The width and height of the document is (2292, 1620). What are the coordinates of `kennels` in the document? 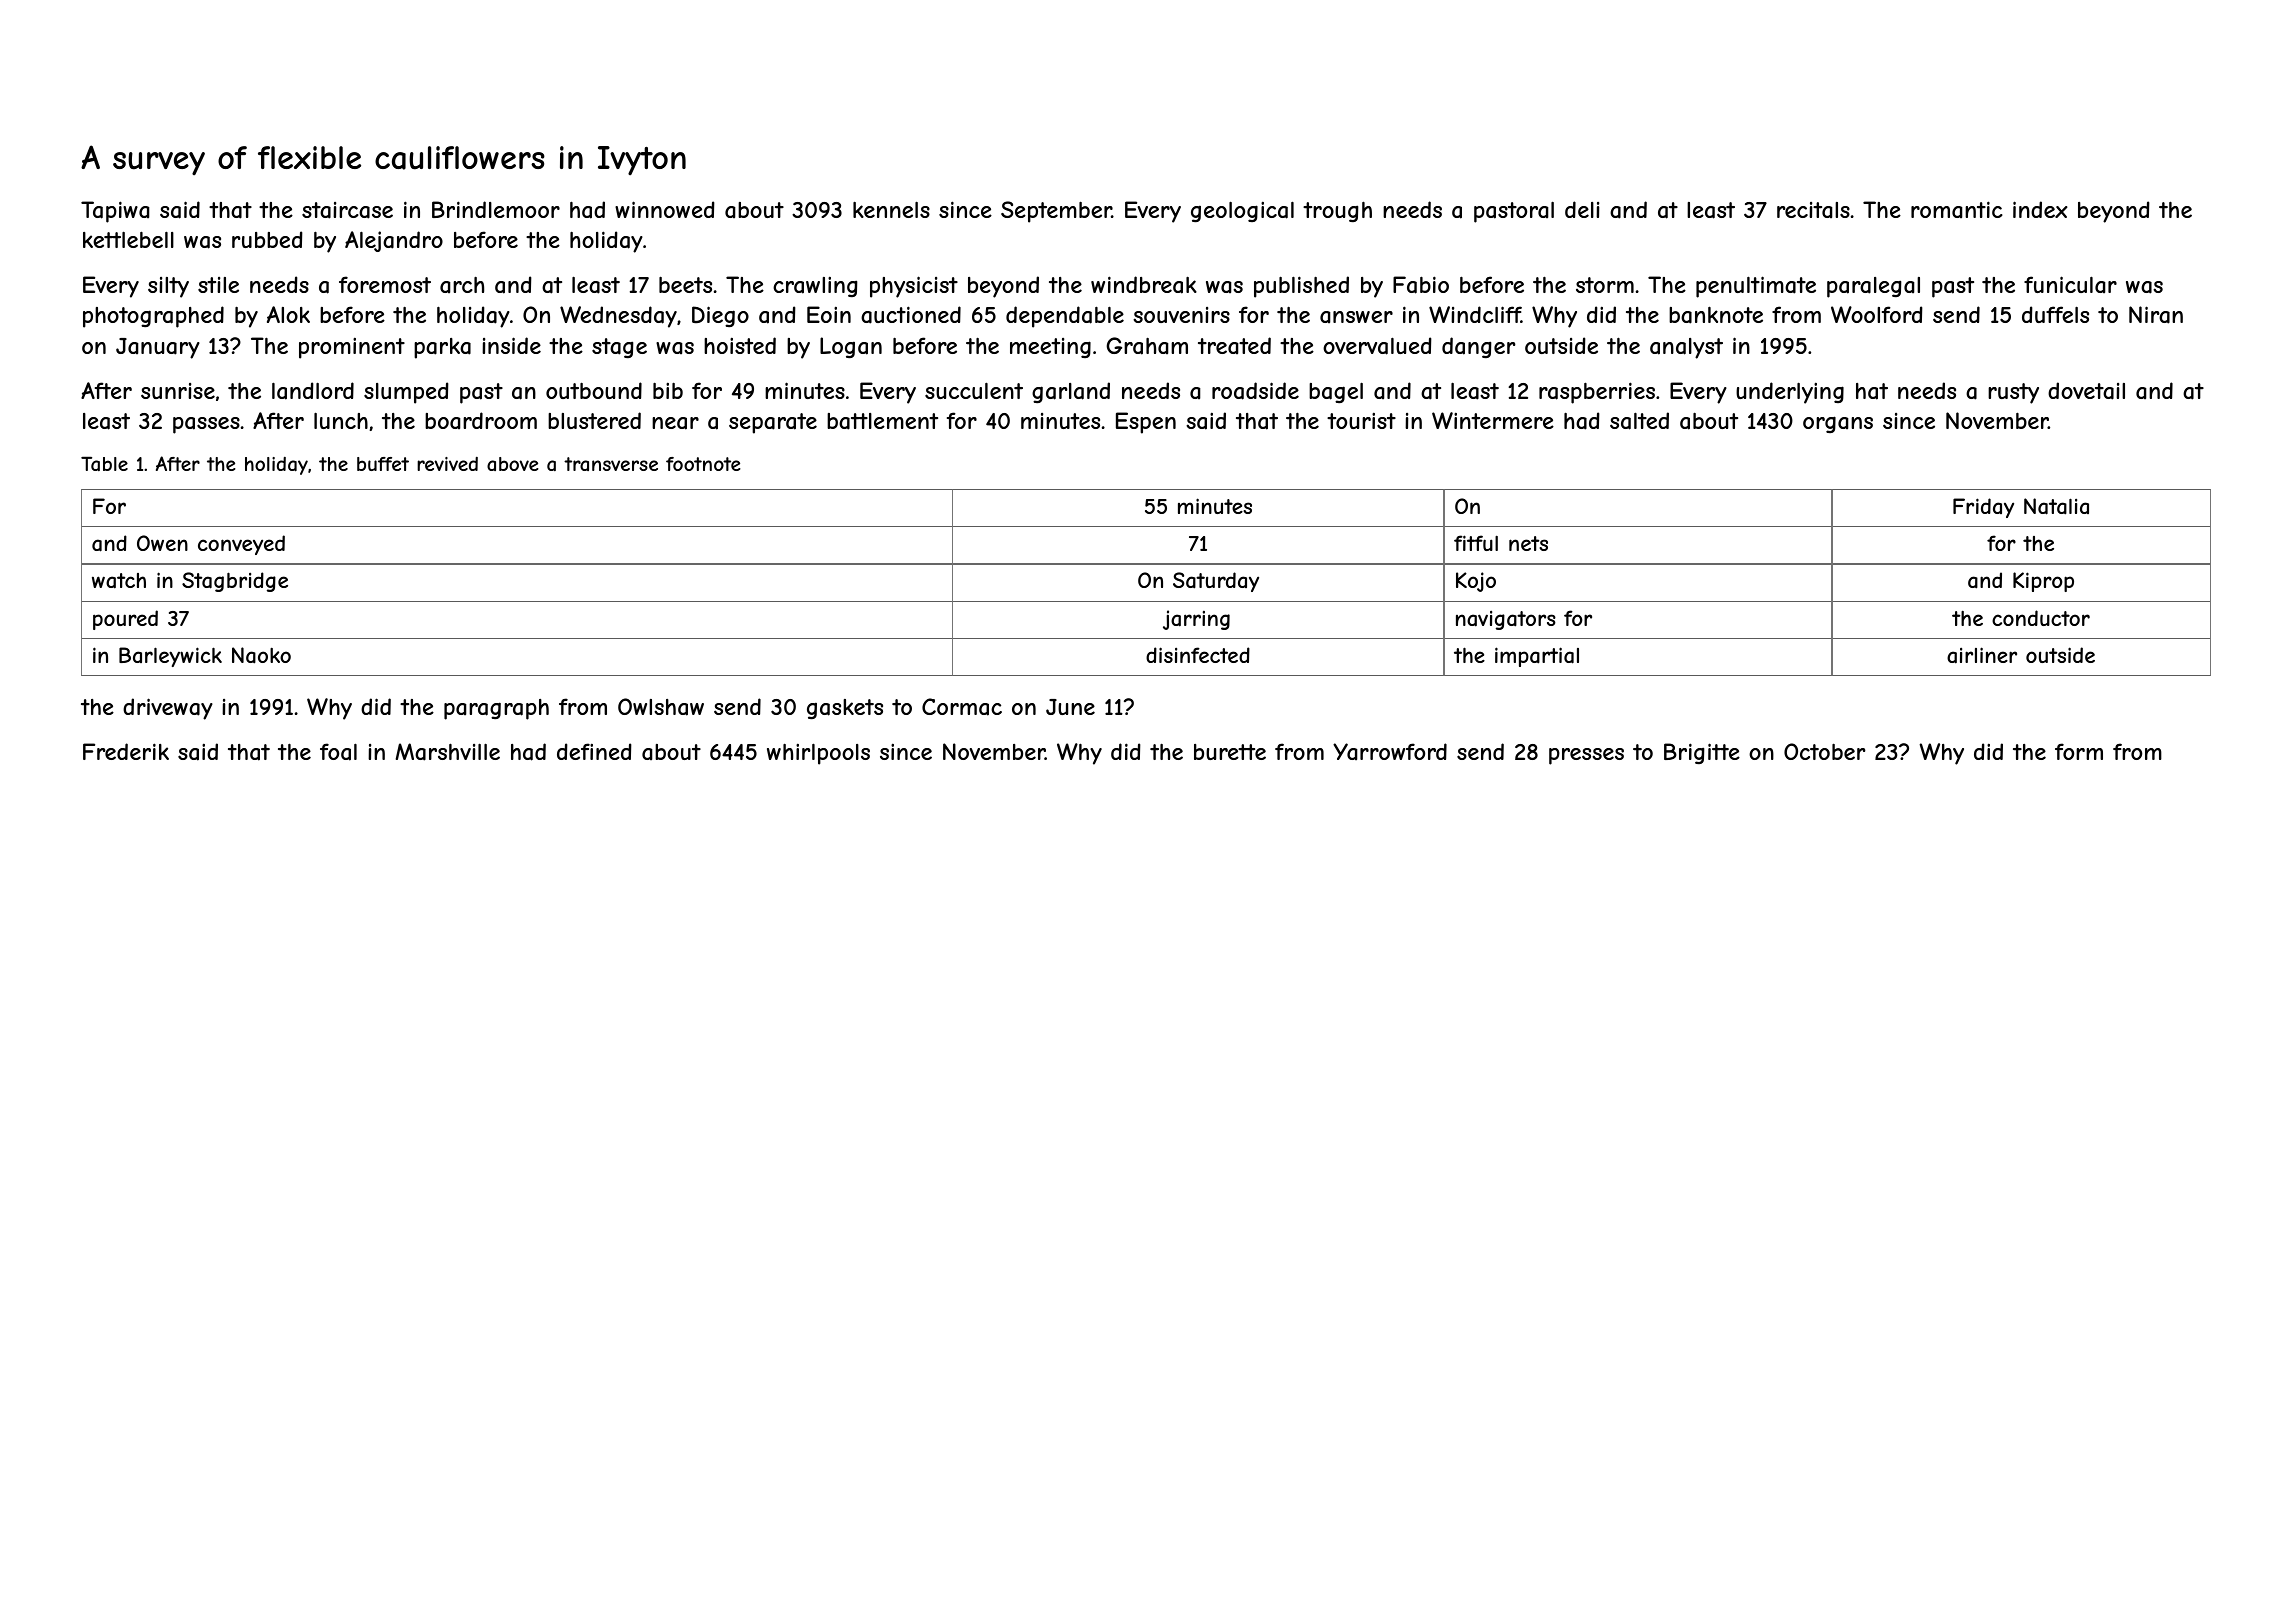 It's located at (891, 209).
